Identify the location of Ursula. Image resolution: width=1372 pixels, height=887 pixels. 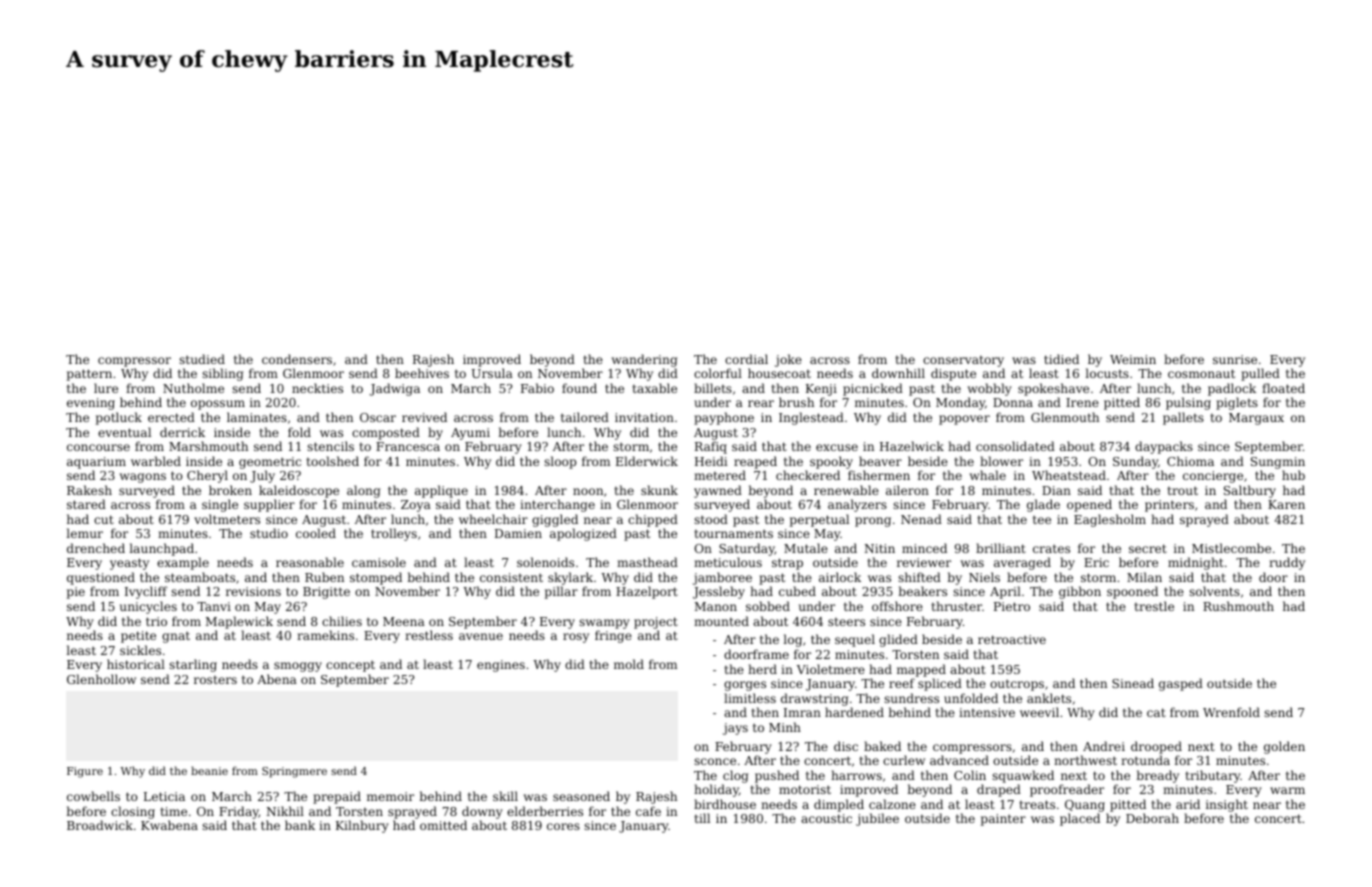
(492, 373).
